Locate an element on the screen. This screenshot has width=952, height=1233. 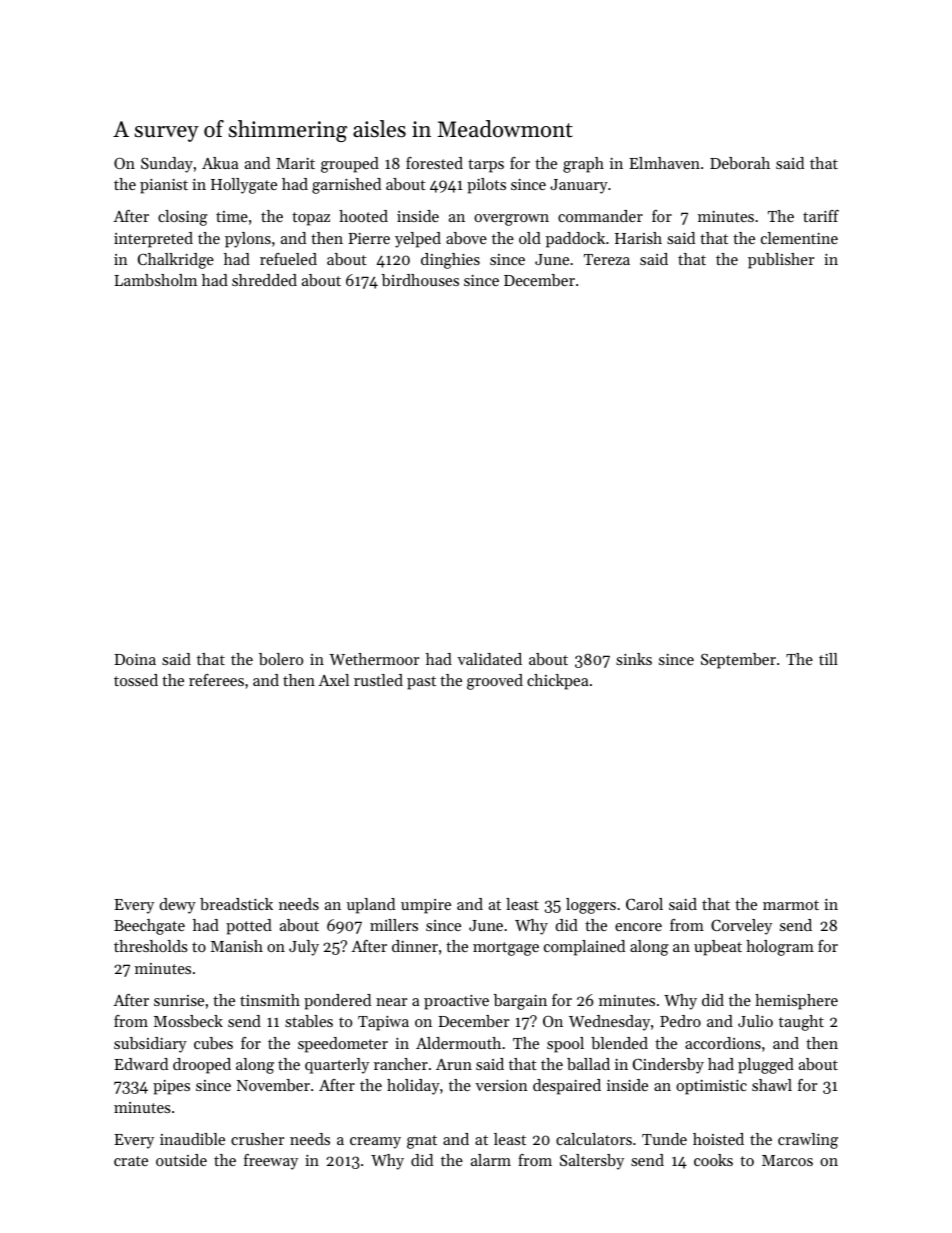
Sunday is located at coordinates (167, 165).
